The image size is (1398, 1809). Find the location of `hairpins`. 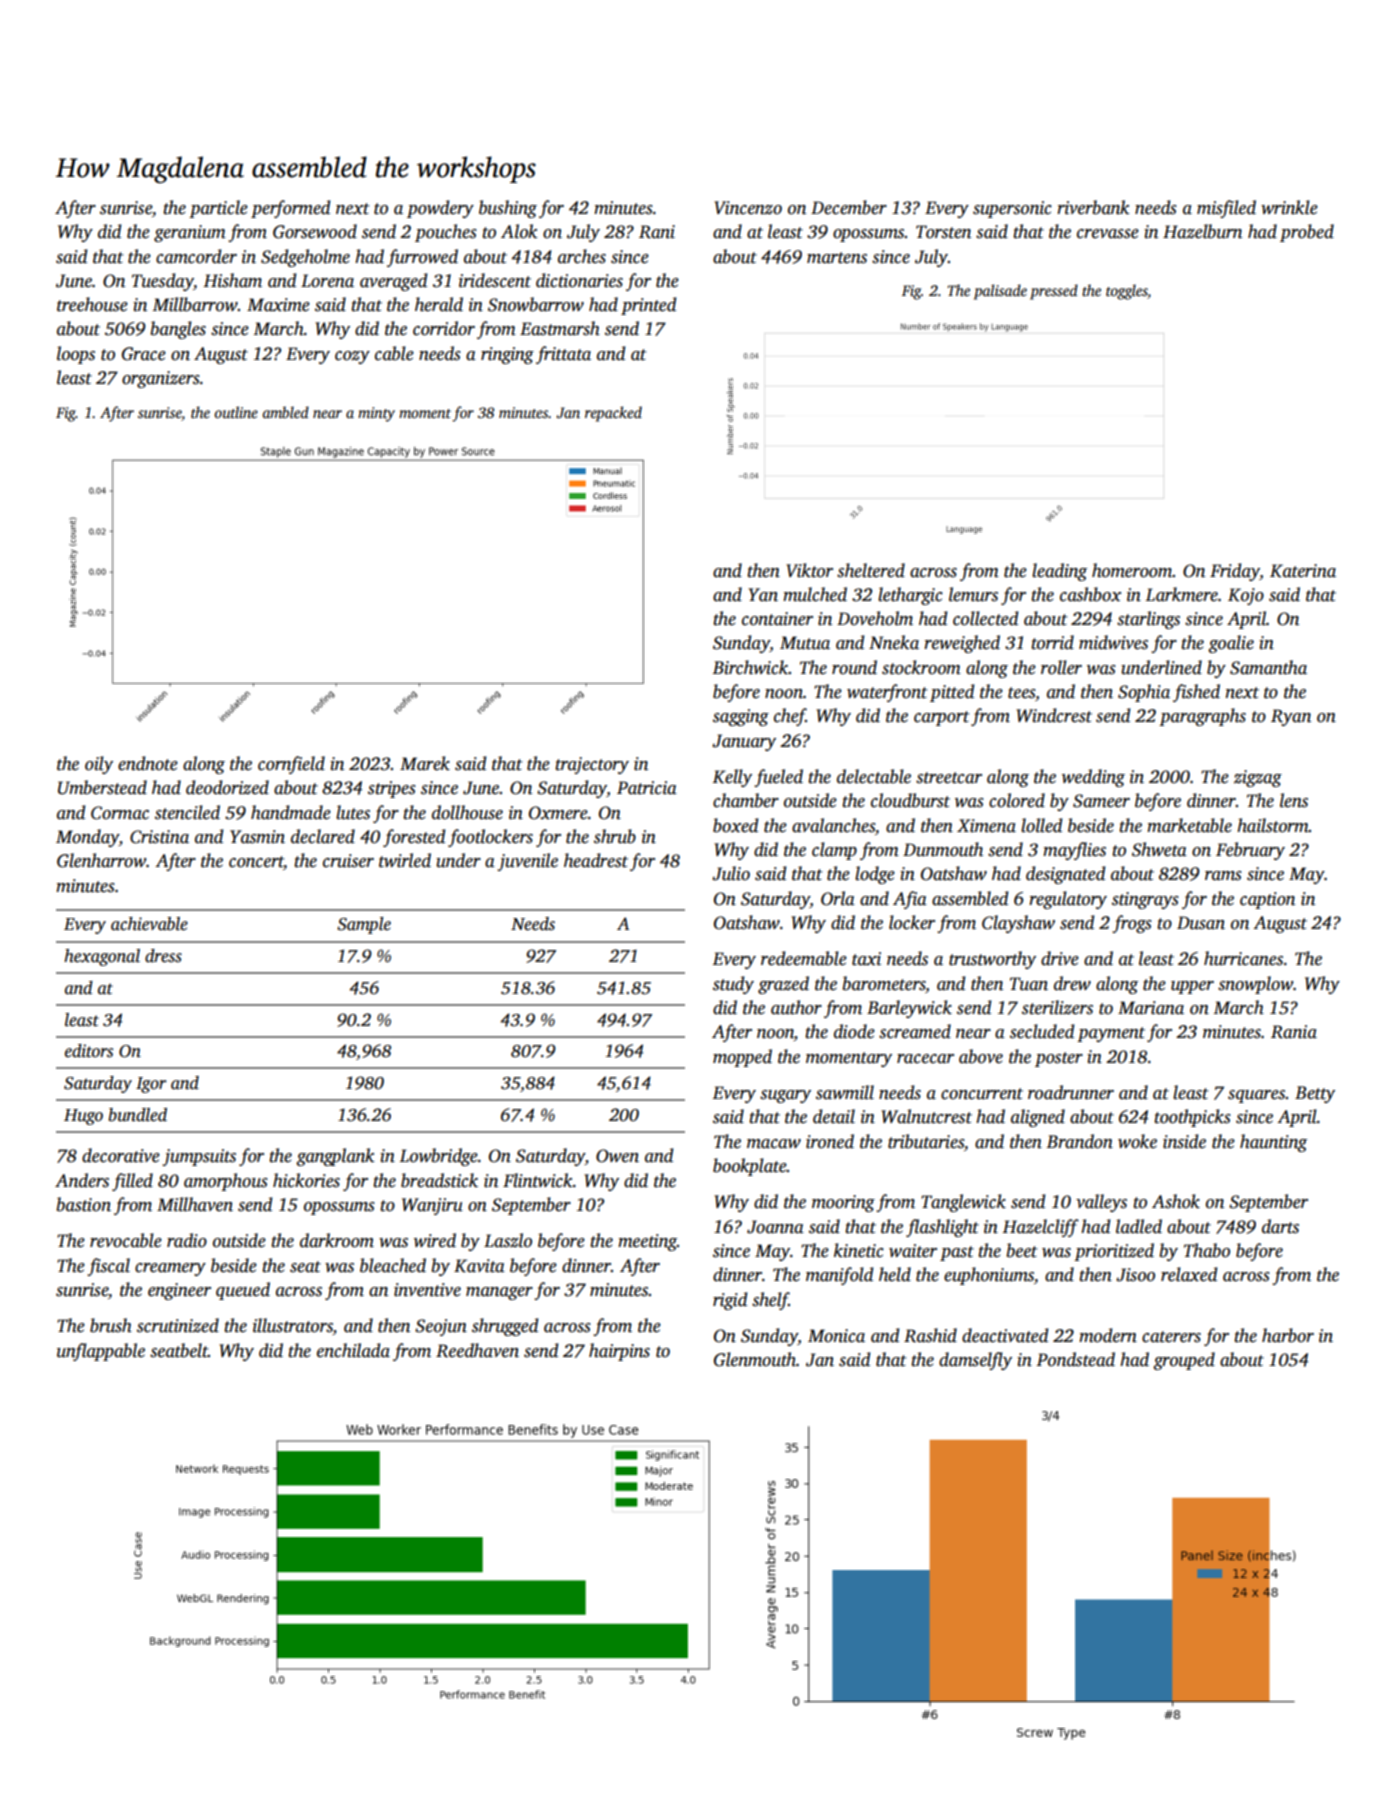

hairpins is located at coordinates (619, 1352).
